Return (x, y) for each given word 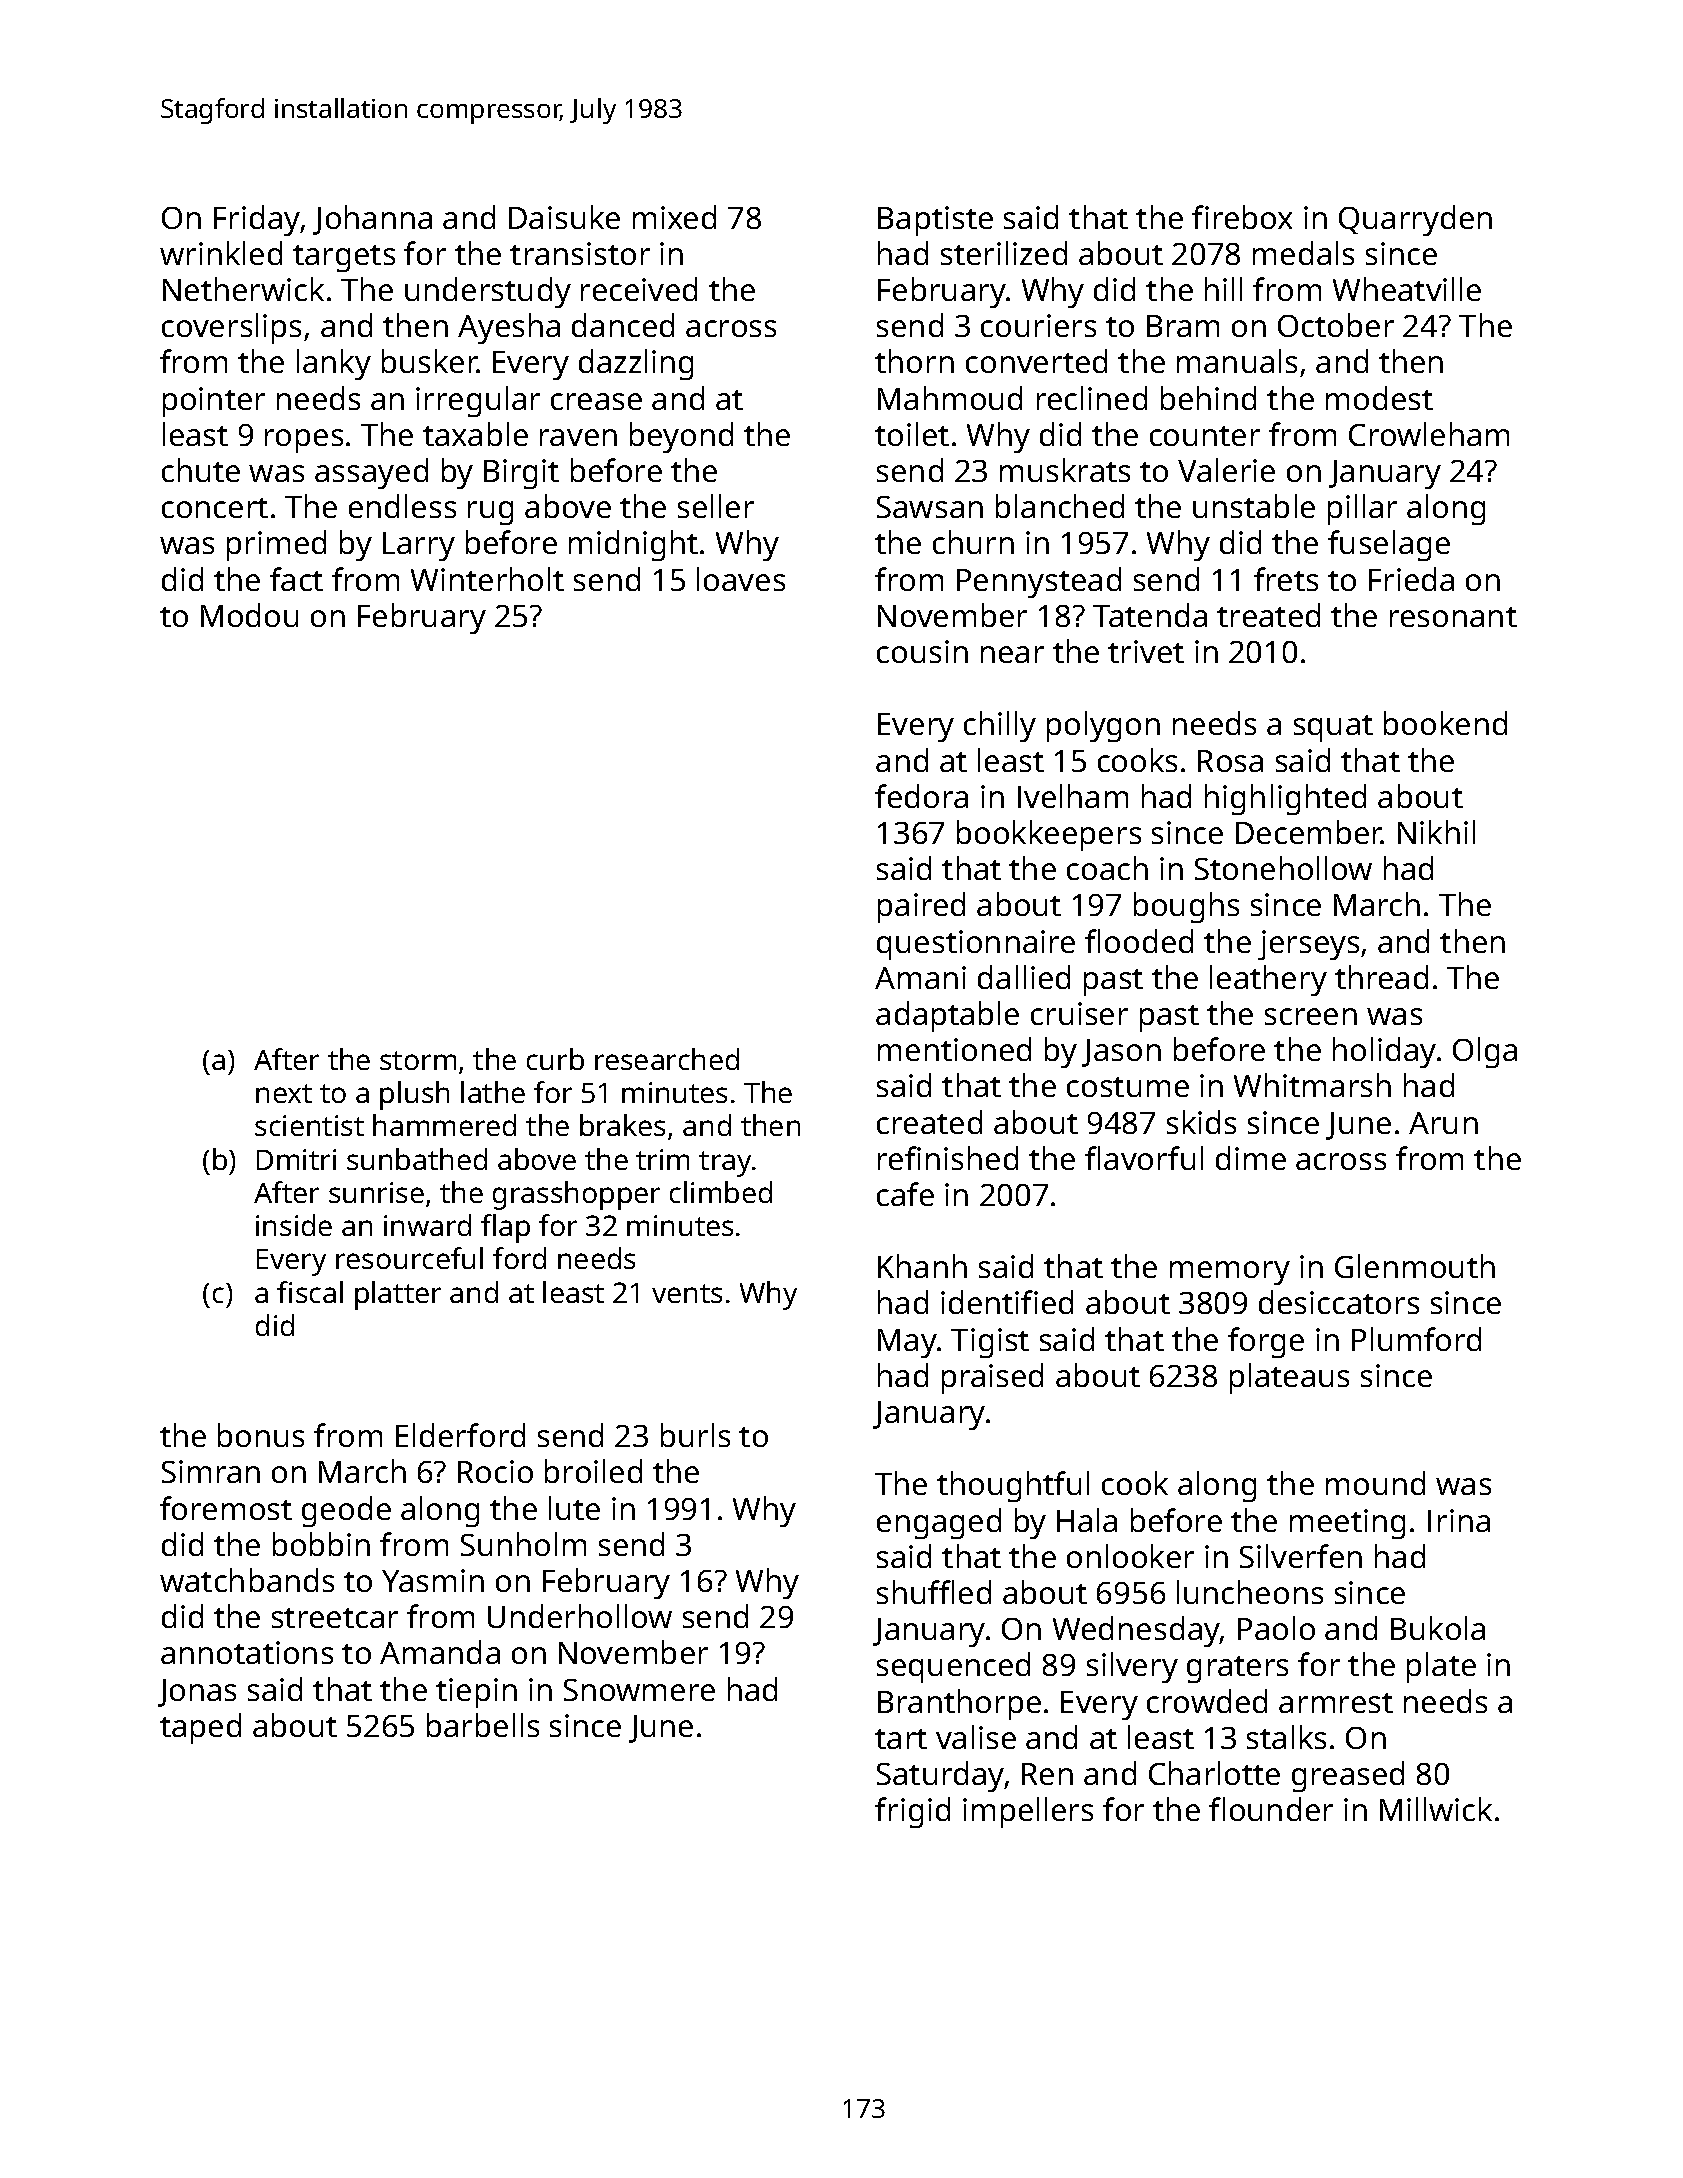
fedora (921, 796)
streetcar (335, 1618)
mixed (674, 217)
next (284, 1093)
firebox (1242, 217)
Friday (257, 220)
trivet (1146, 651)
